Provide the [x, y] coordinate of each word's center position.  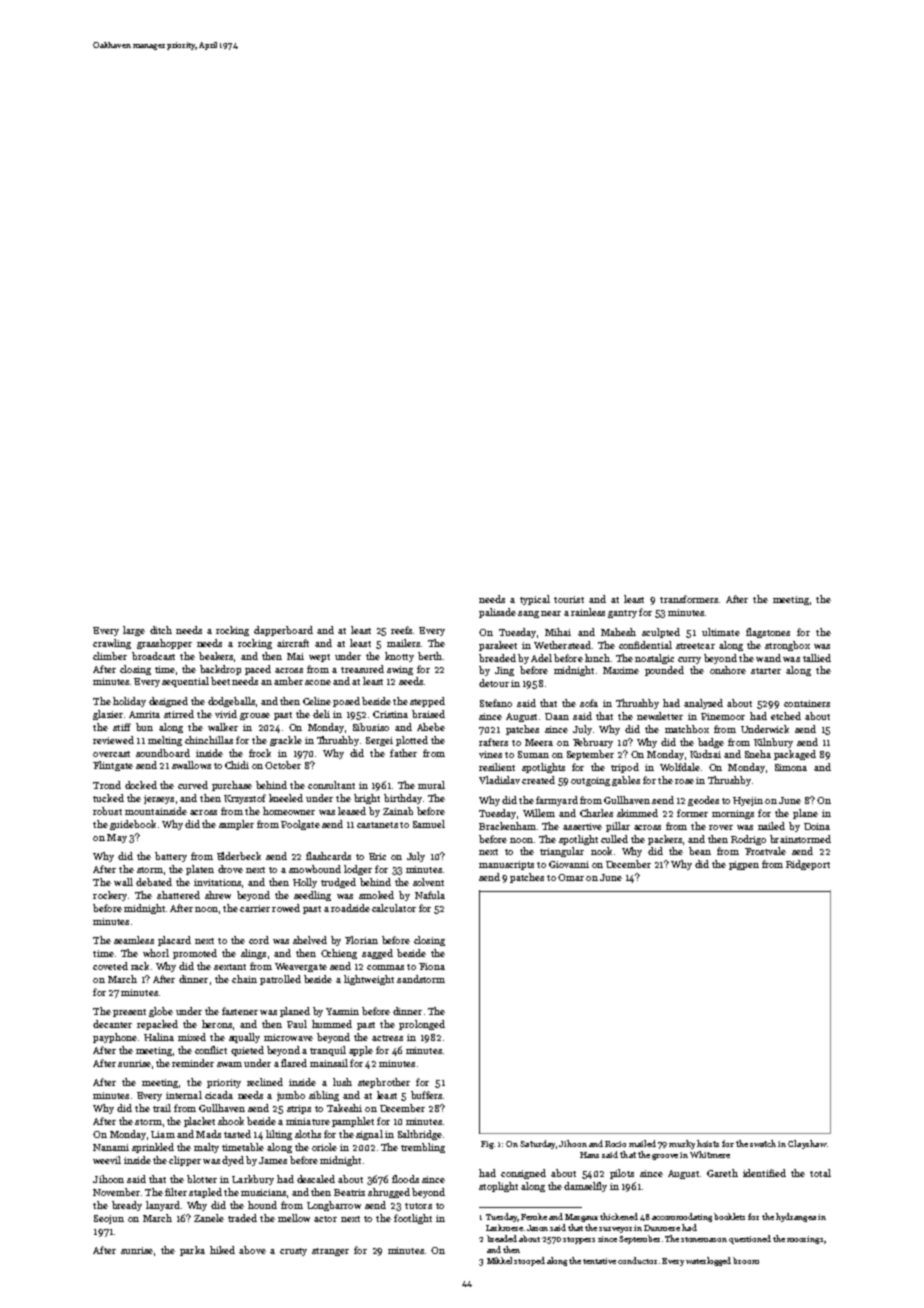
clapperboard [283, 631]
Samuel [429, 824]
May [117, 838]
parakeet [498, 646]
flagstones [768, 633]
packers [665, 840]
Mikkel [499, 1260]
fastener [240, 1011]
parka [192, 1251]
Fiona [432, 966]
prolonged [422, 1025]
